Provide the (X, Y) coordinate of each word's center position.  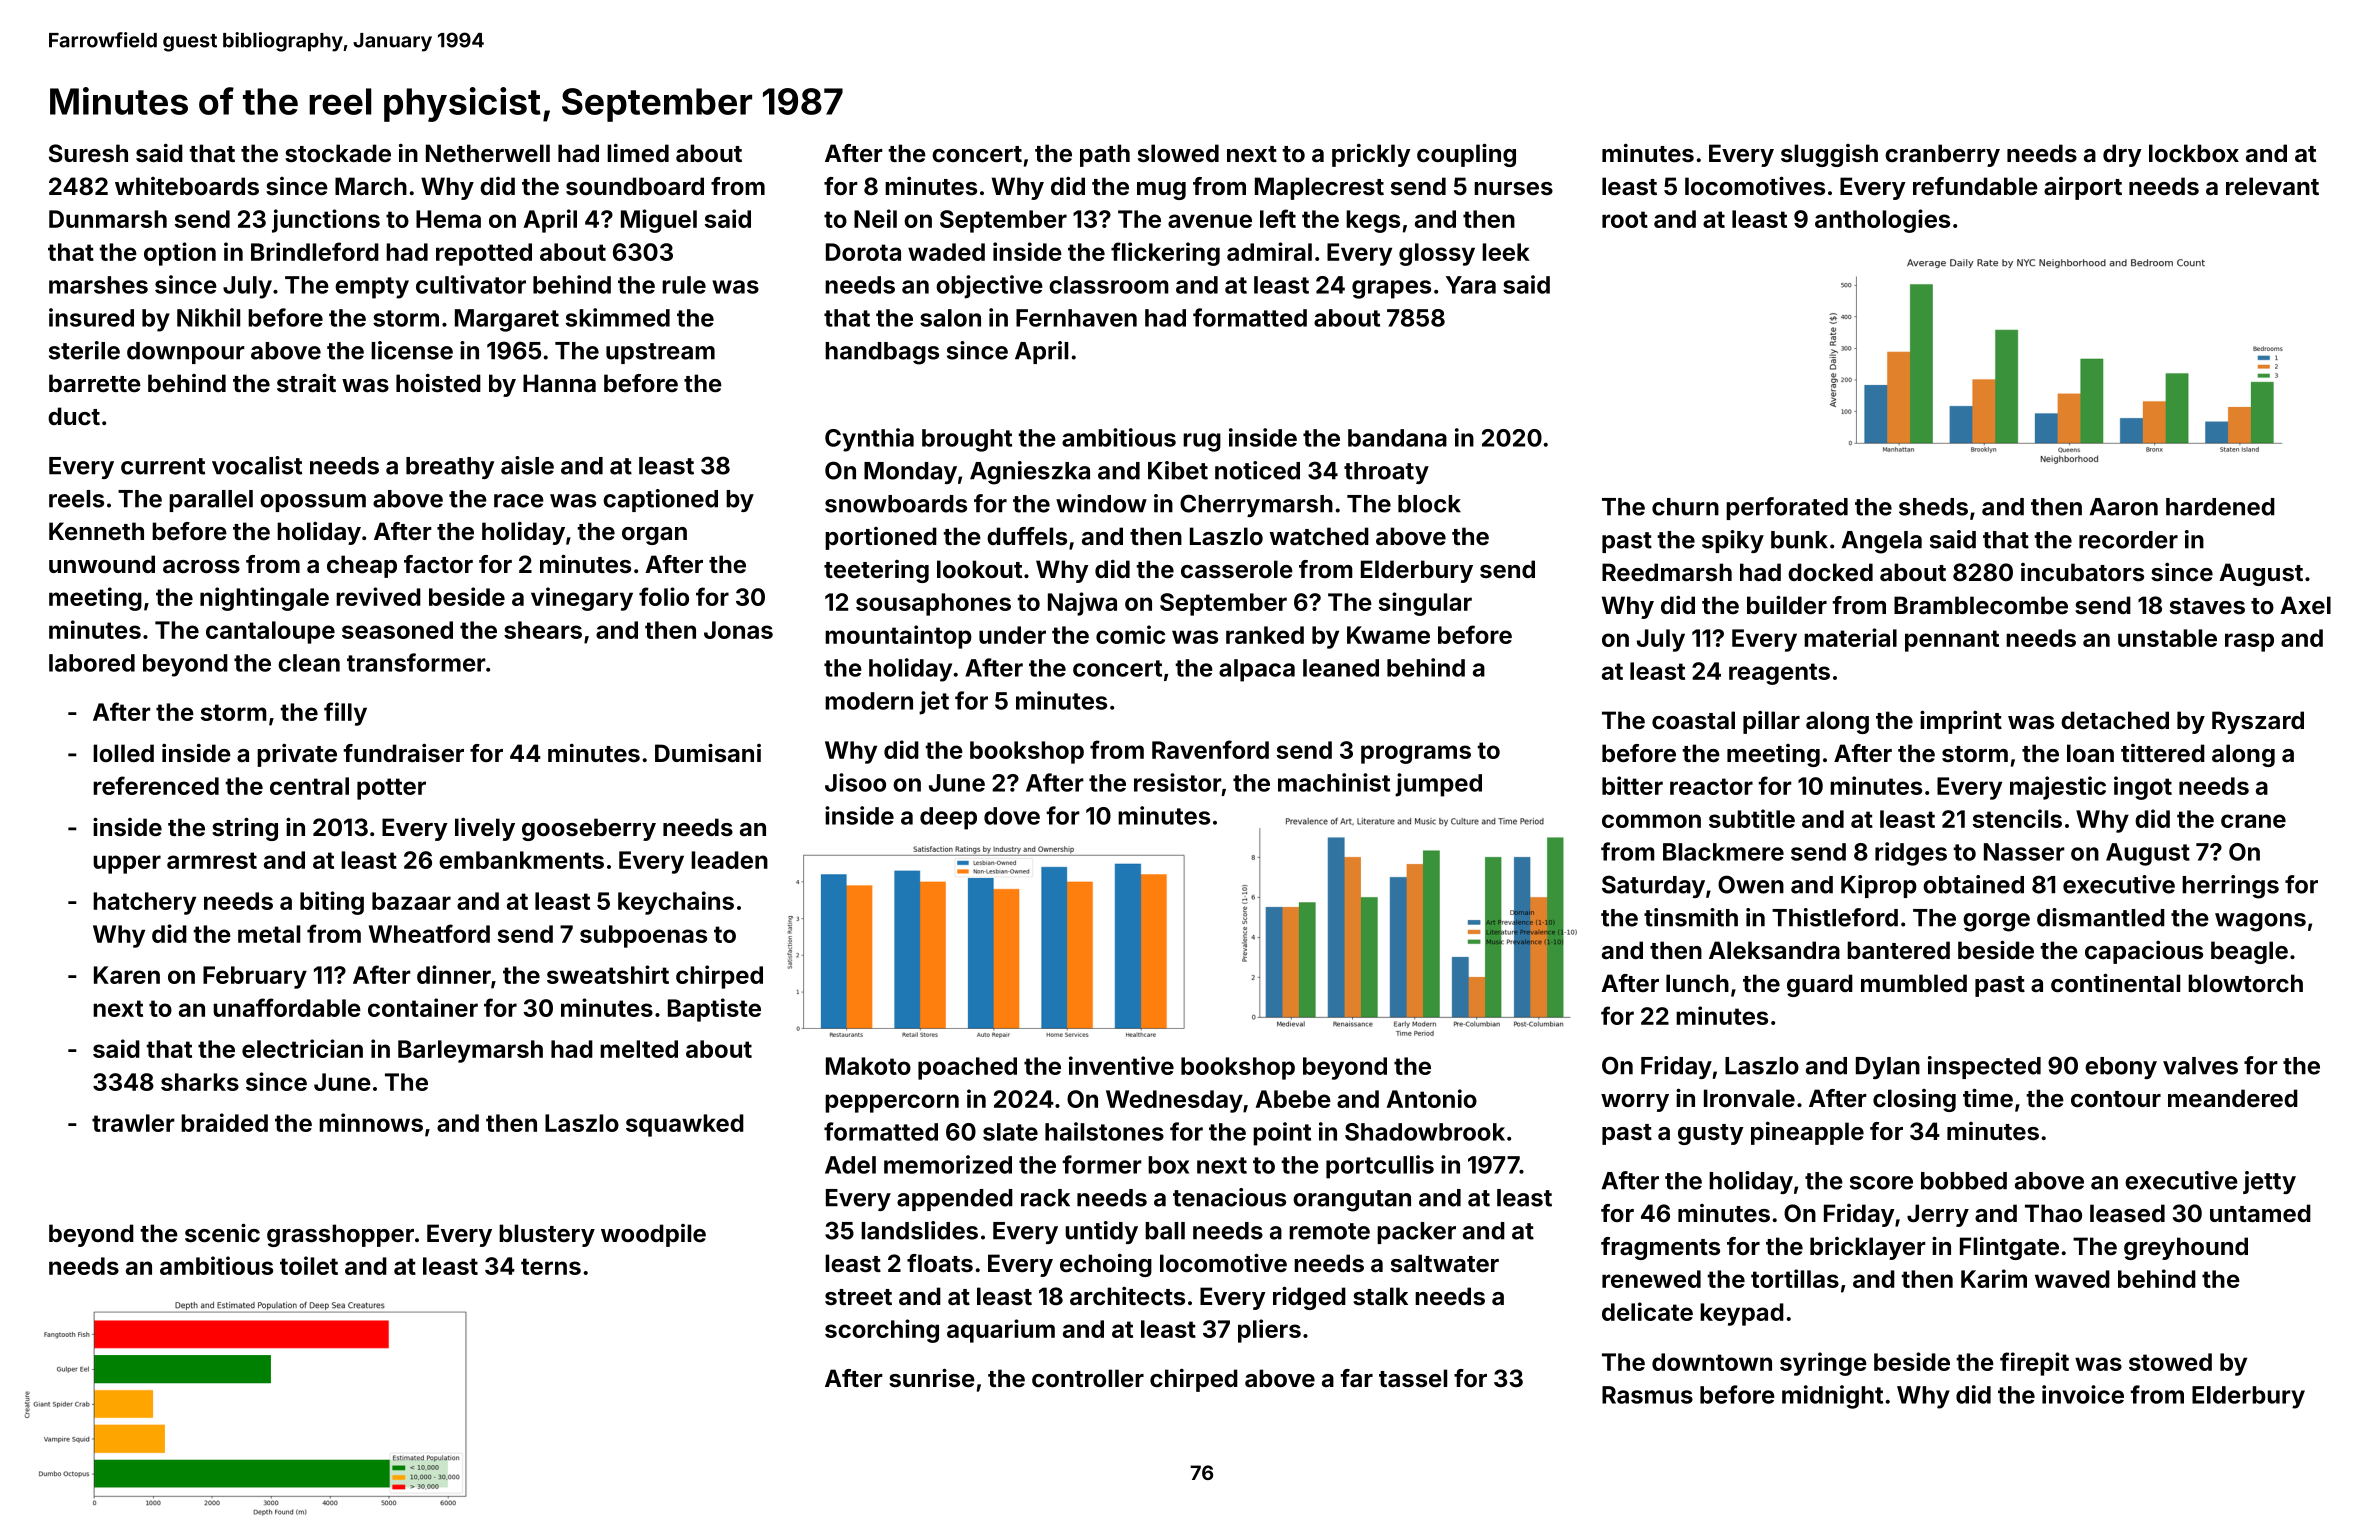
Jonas (738, 630)
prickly (1371, 155)
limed (638, 153)
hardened (2220, 507)
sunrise (932, 1377)
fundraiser (403, 753)
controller (1088, 1378)
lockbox (2194, 153)
